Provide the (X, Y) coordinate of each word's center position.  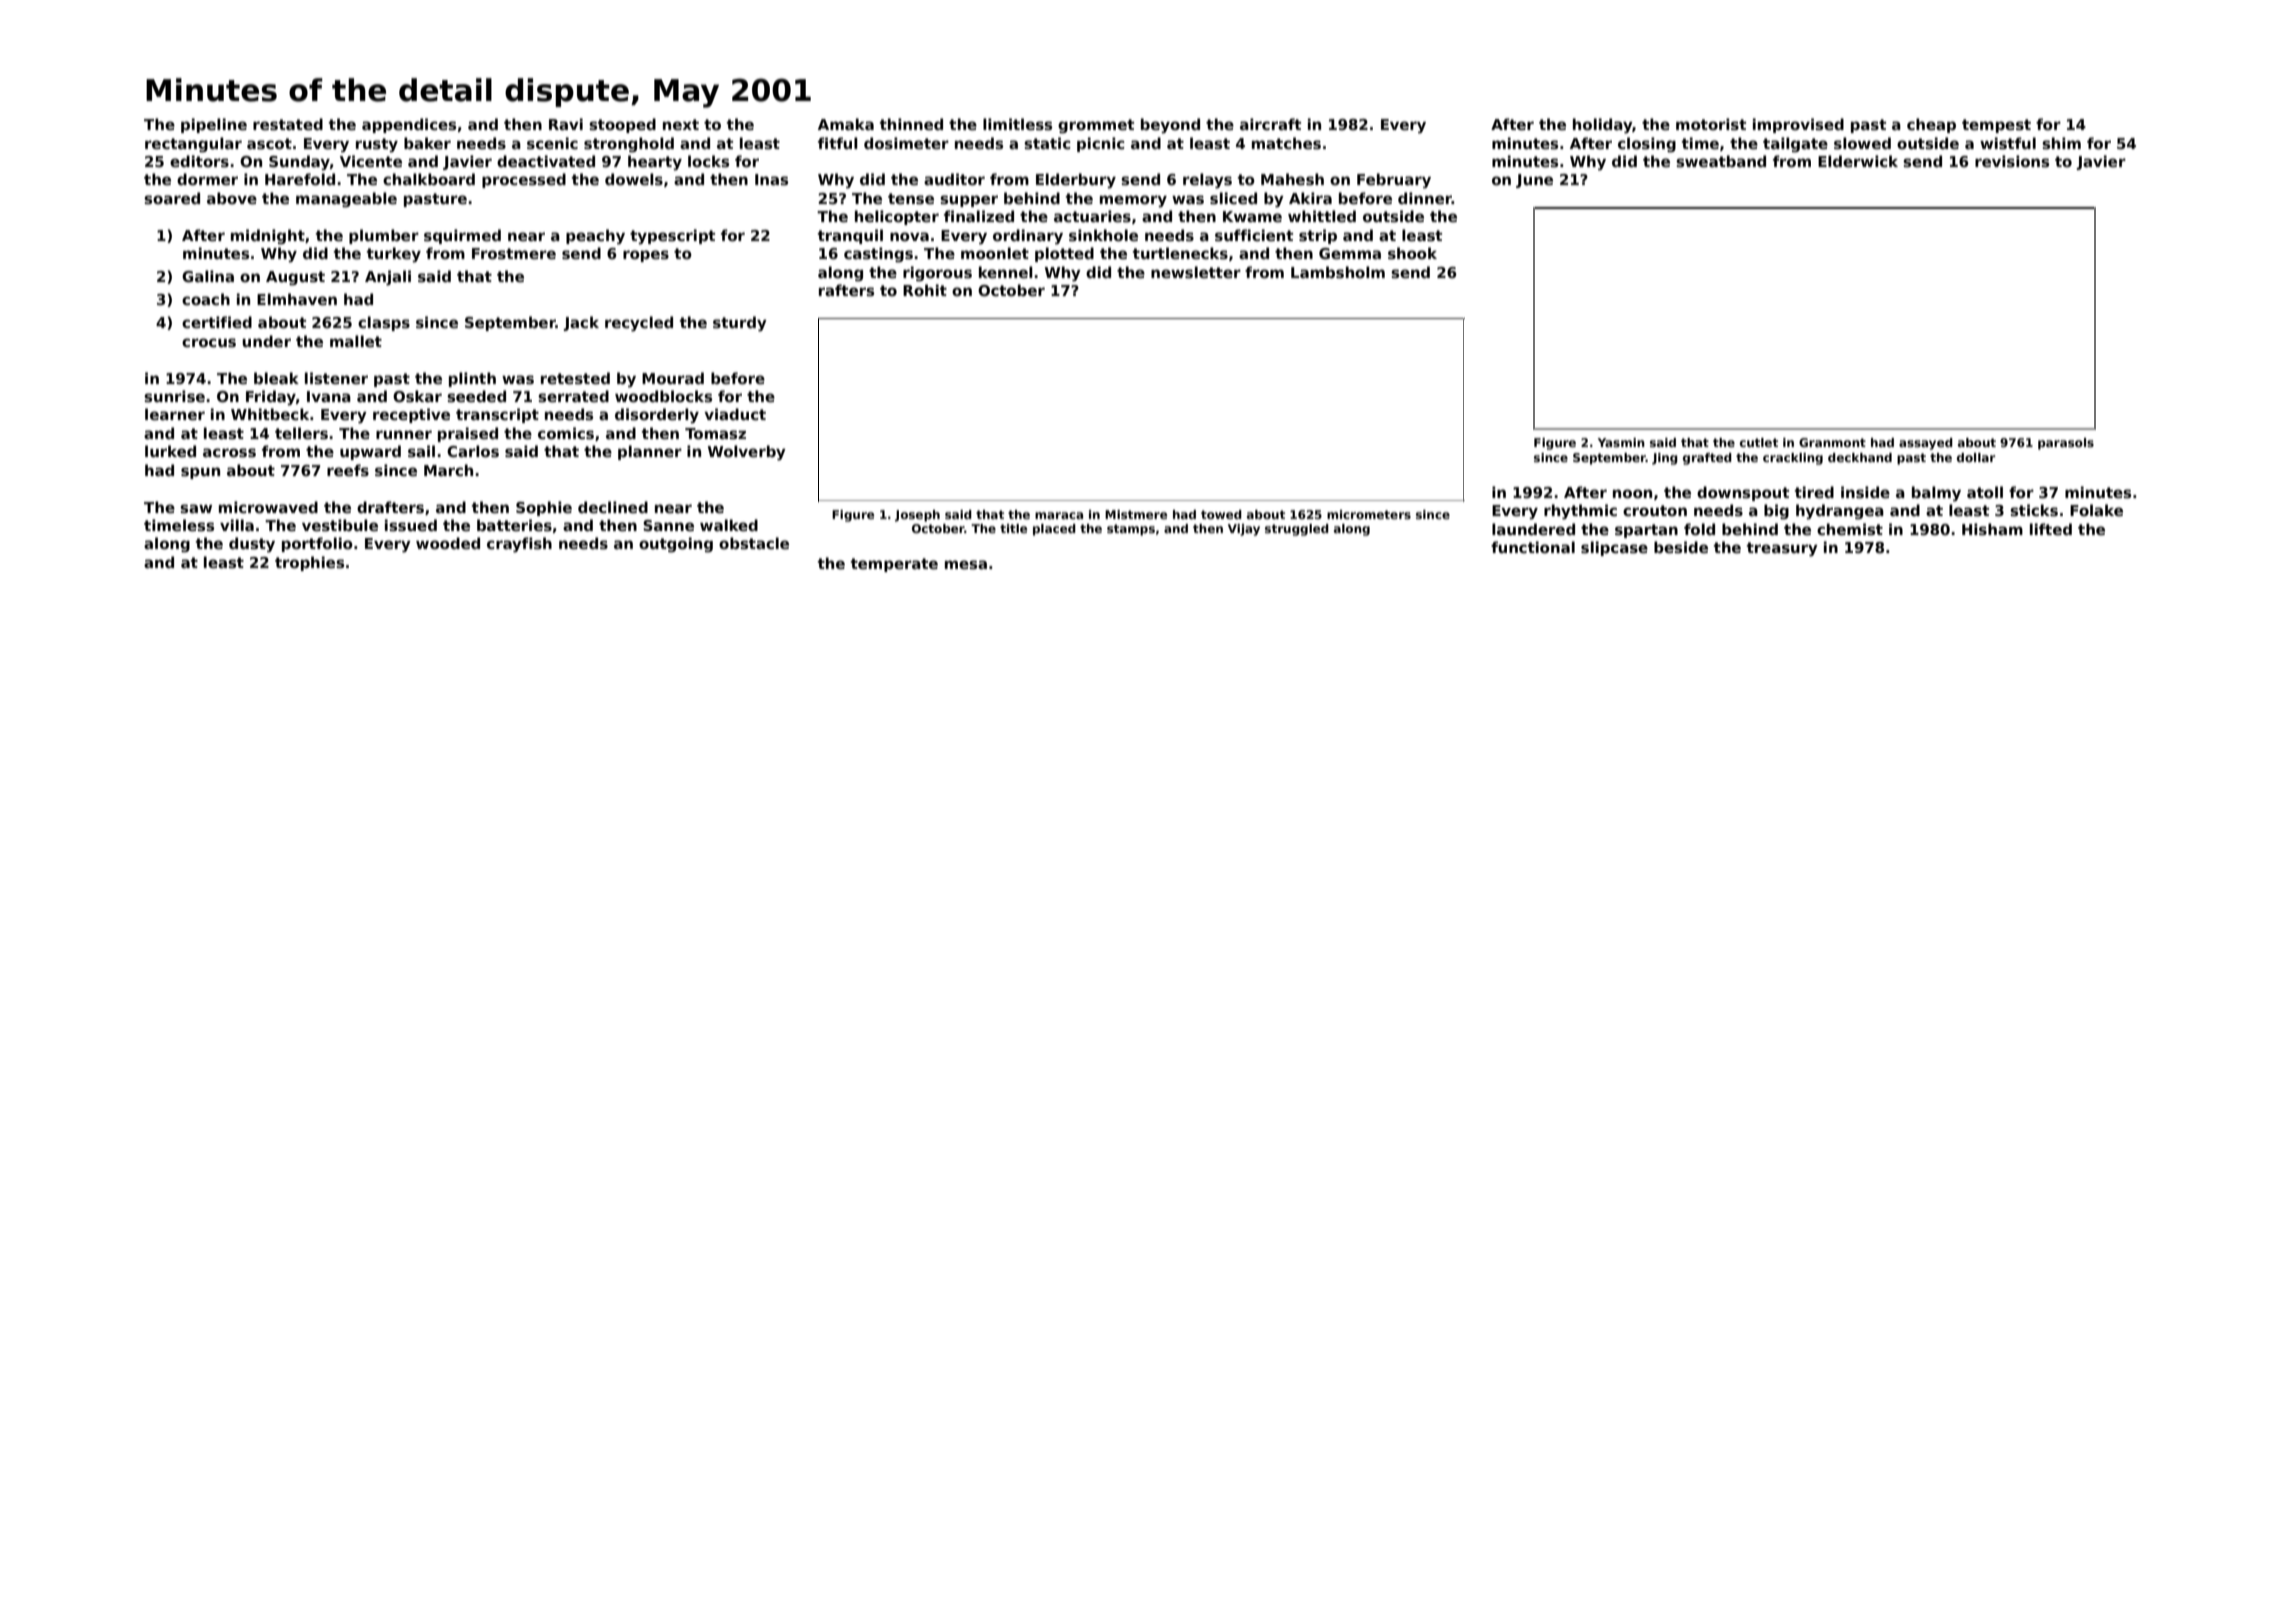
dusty (252, 545)
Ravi (566, 124)
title (1013, 528)
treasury (1782, 549)
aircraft (1270, 124)
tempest (1996, 126)
